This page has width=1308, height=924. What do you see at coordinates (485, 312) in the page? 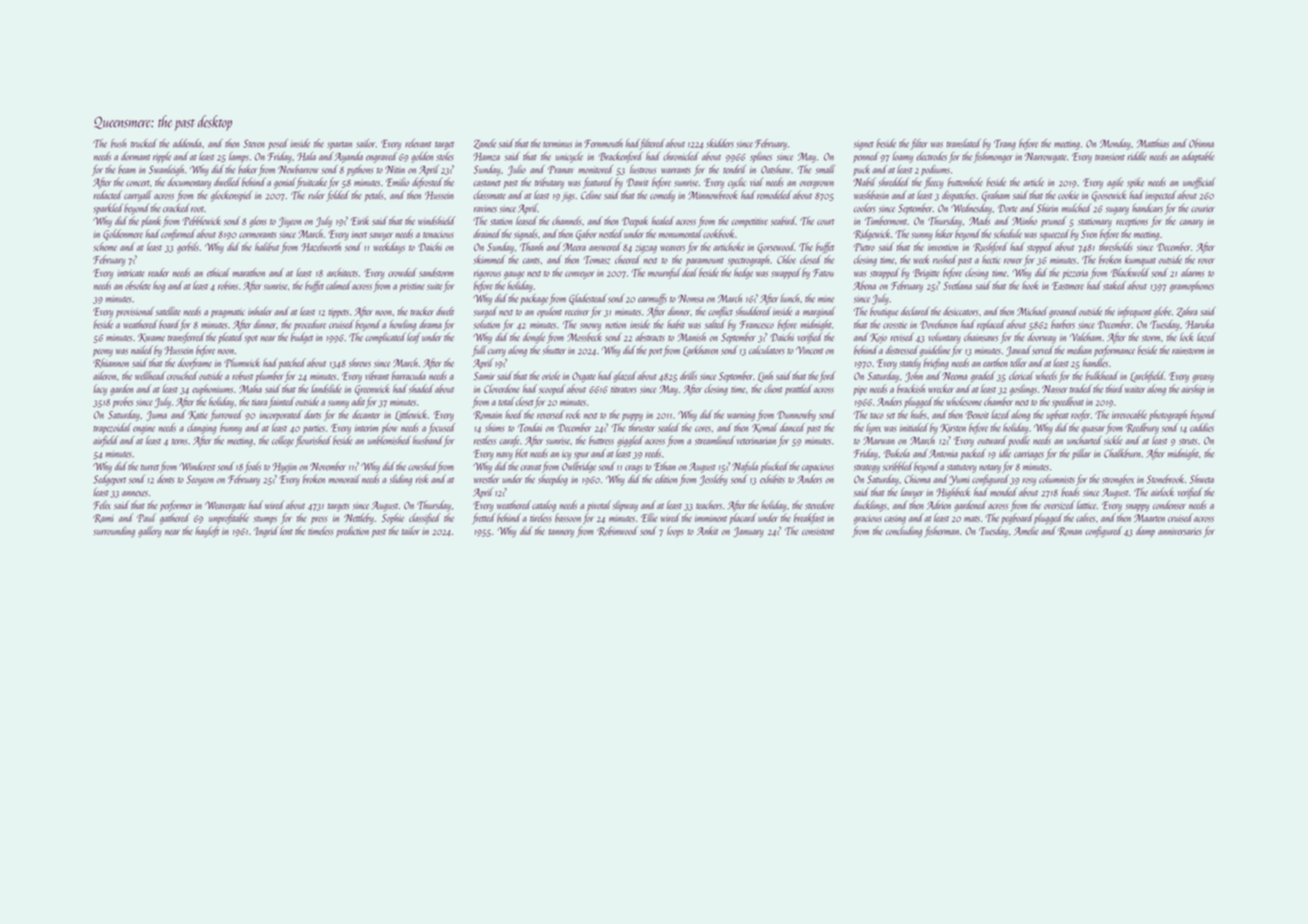
I see `surged` at bounding box center [485, 312].
